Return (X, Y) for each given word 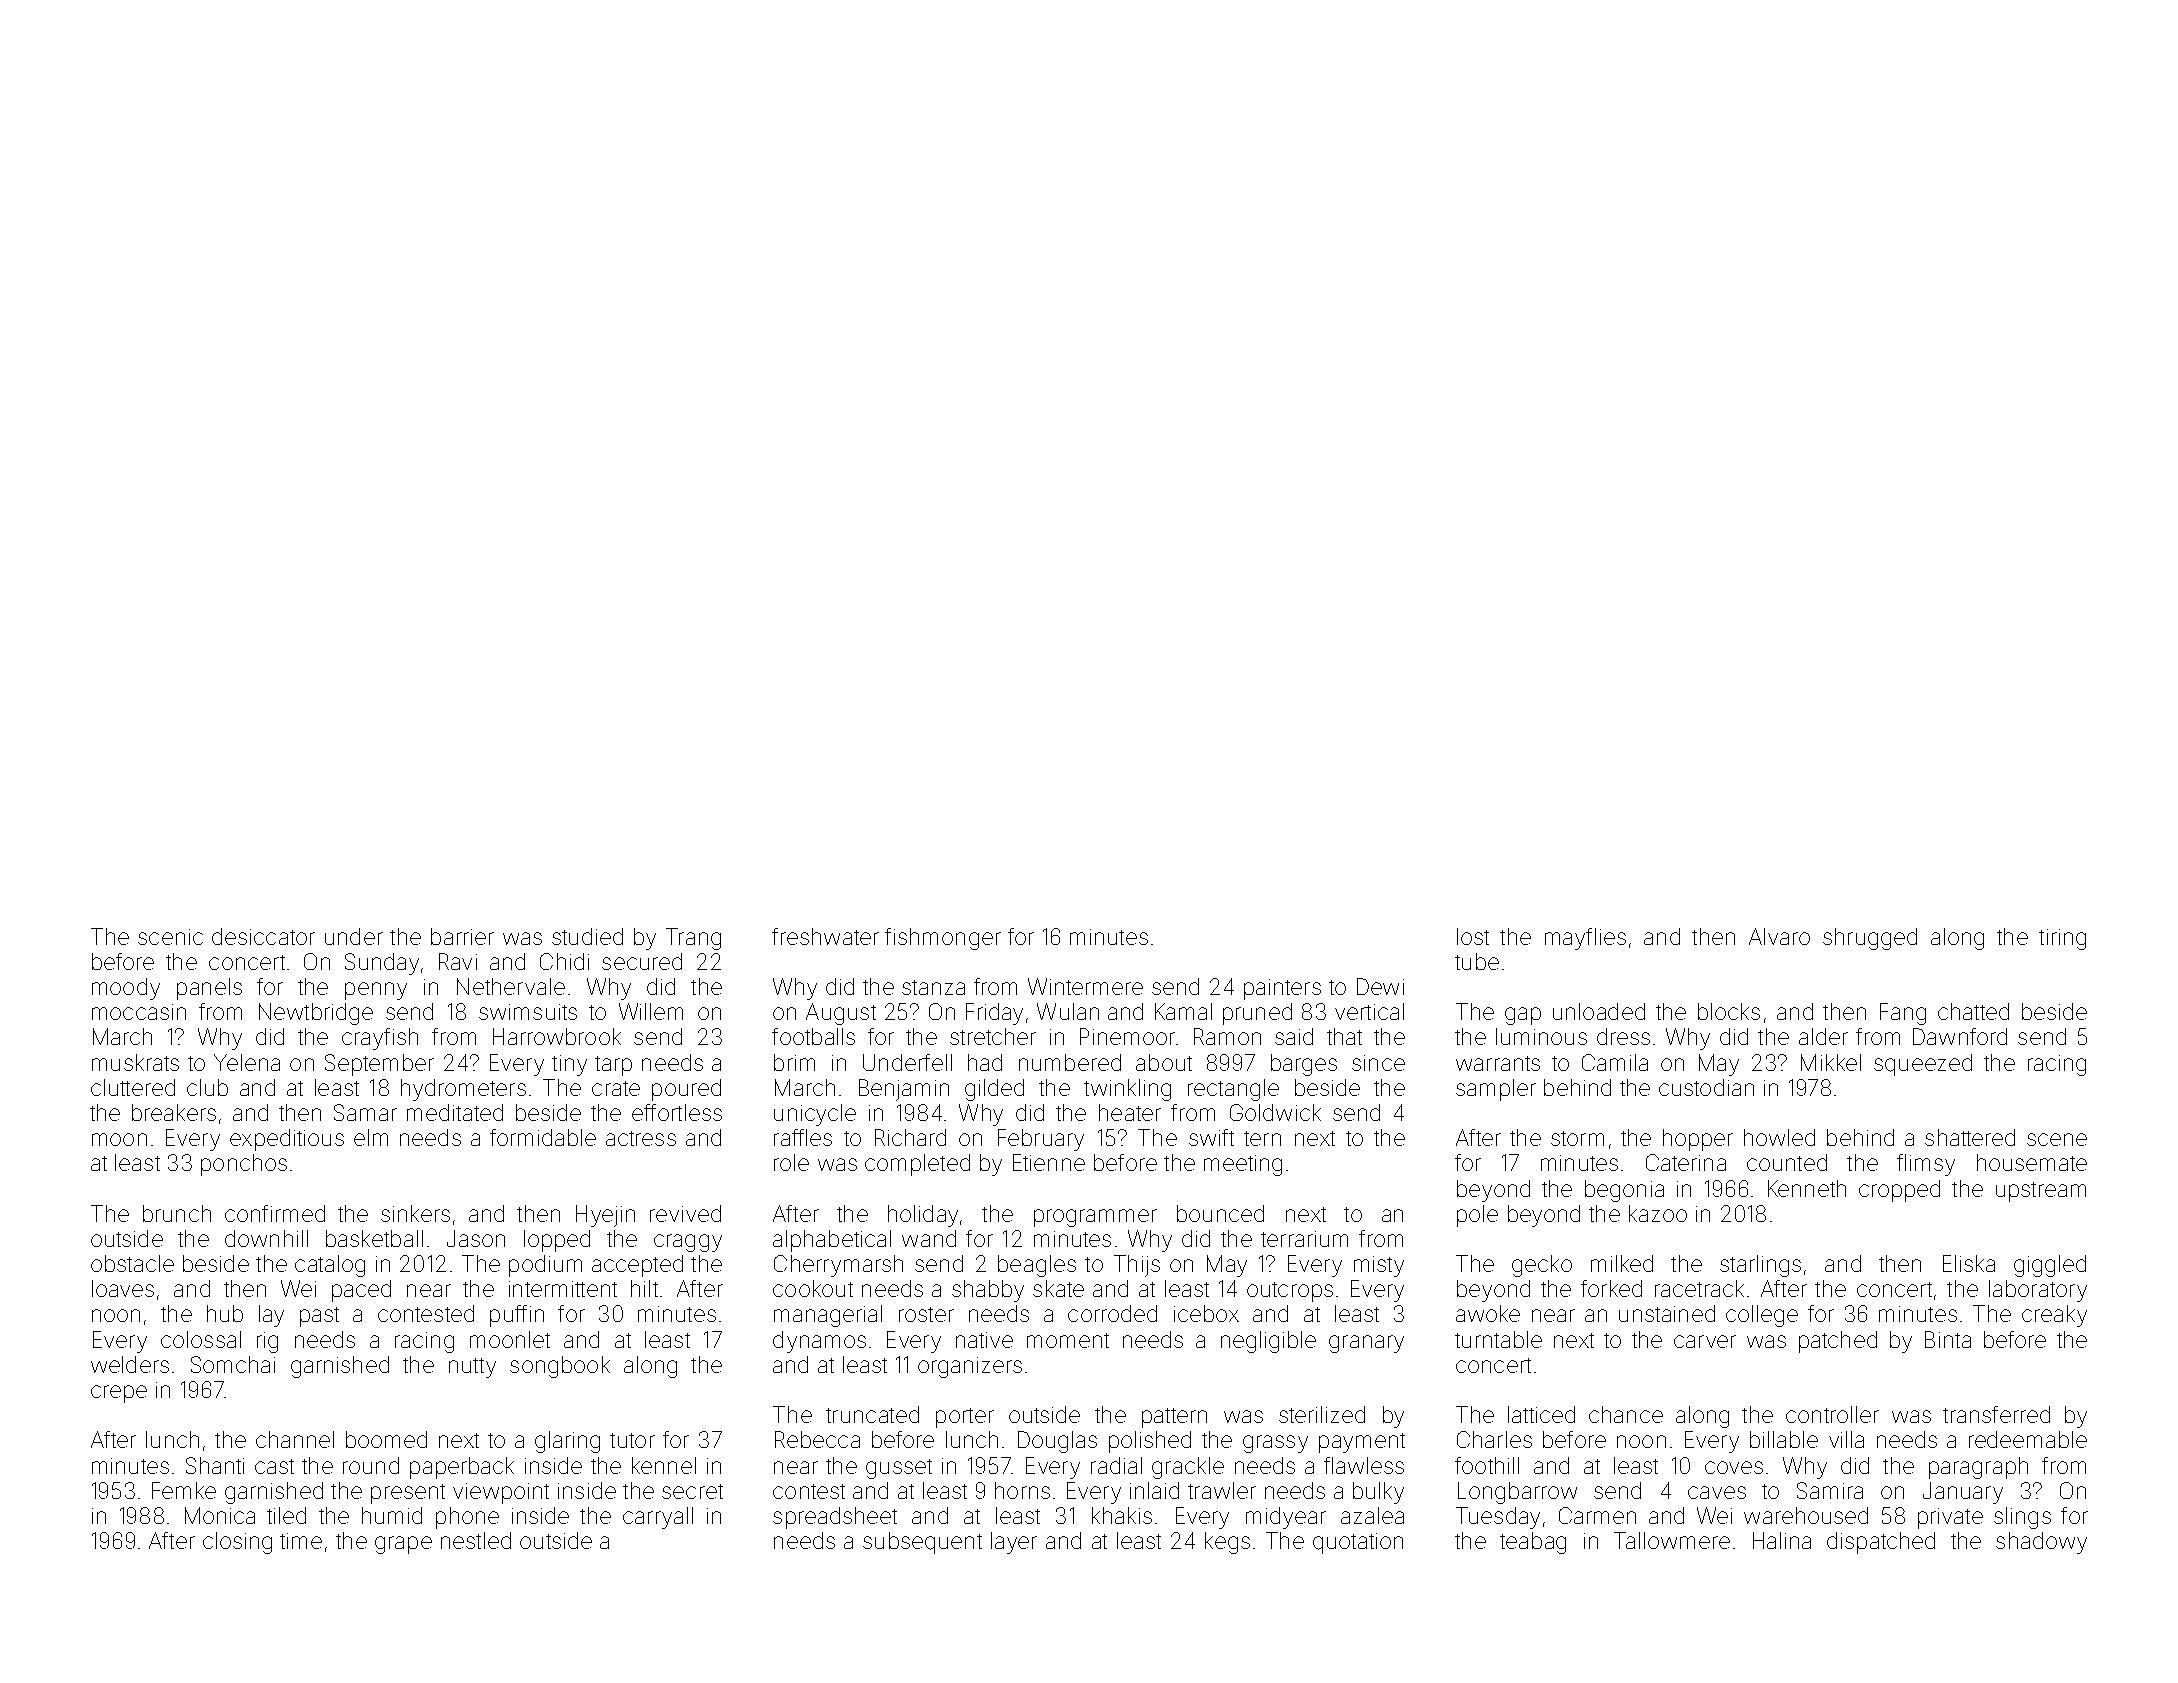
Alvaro (1779, 936)
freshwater (825, 936)
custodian (1706, 1087)
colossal (201, 1339)
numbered (1070, 1062)
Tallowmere (1672, 1540)
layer (1014, 1543)
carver (1705, 1341)
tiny (569, 1065)
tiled (286, 1515)
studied (587, 936)
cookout (813, 1288)
